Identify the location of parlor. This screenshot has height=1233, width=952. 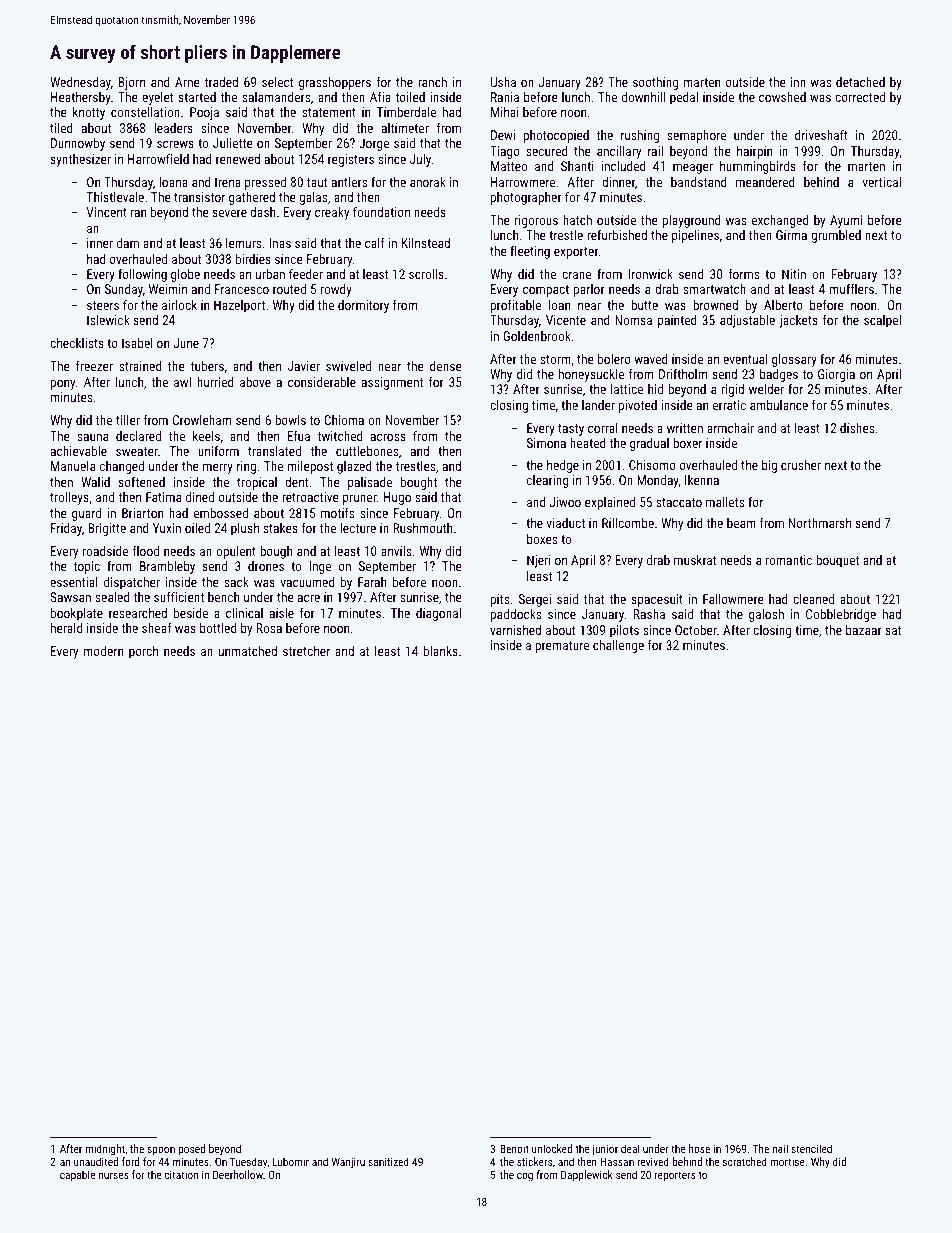
(589, 290).
